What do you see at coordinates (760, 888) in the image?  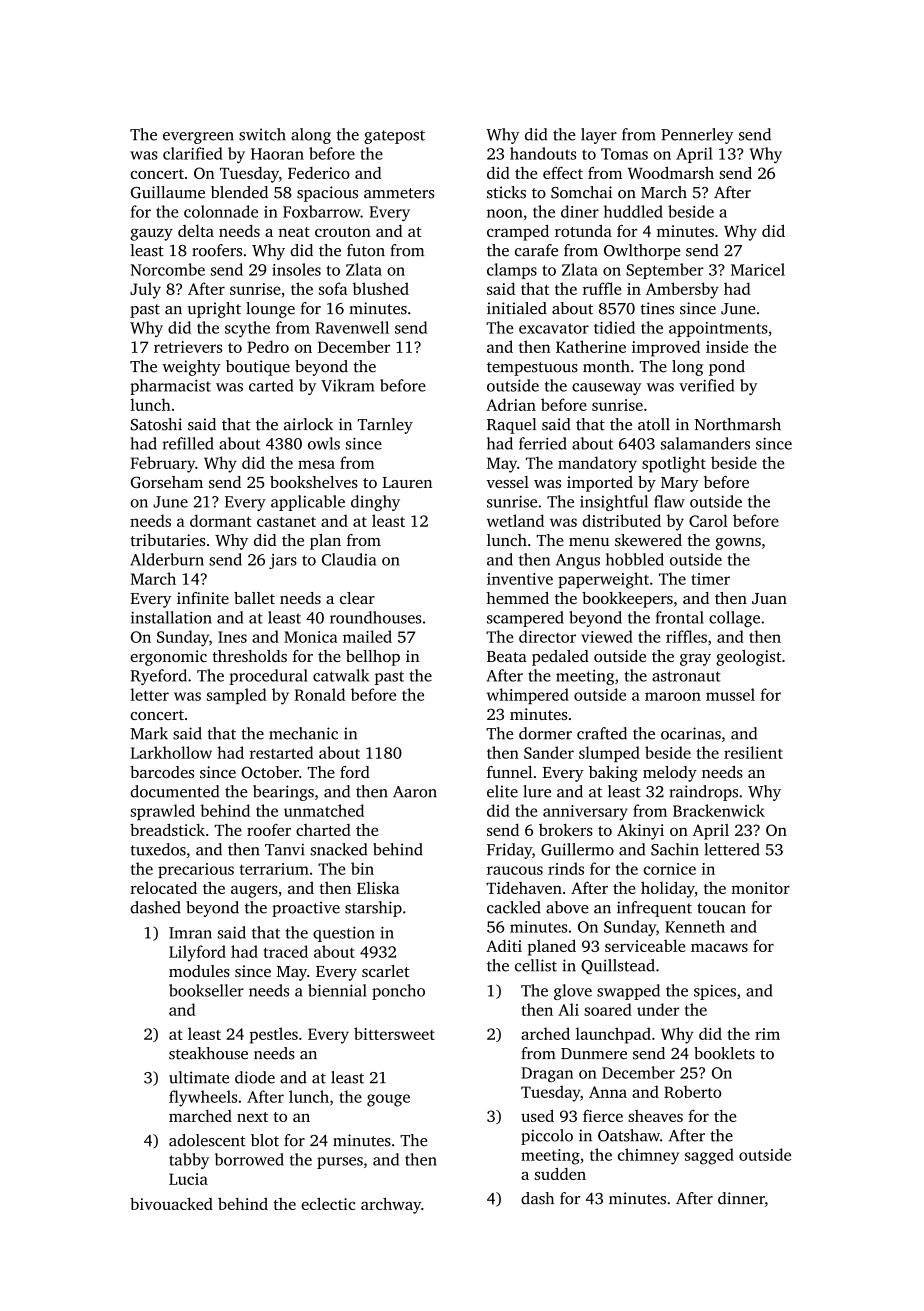 I see `monitor` at bounding box center [760, 888].
